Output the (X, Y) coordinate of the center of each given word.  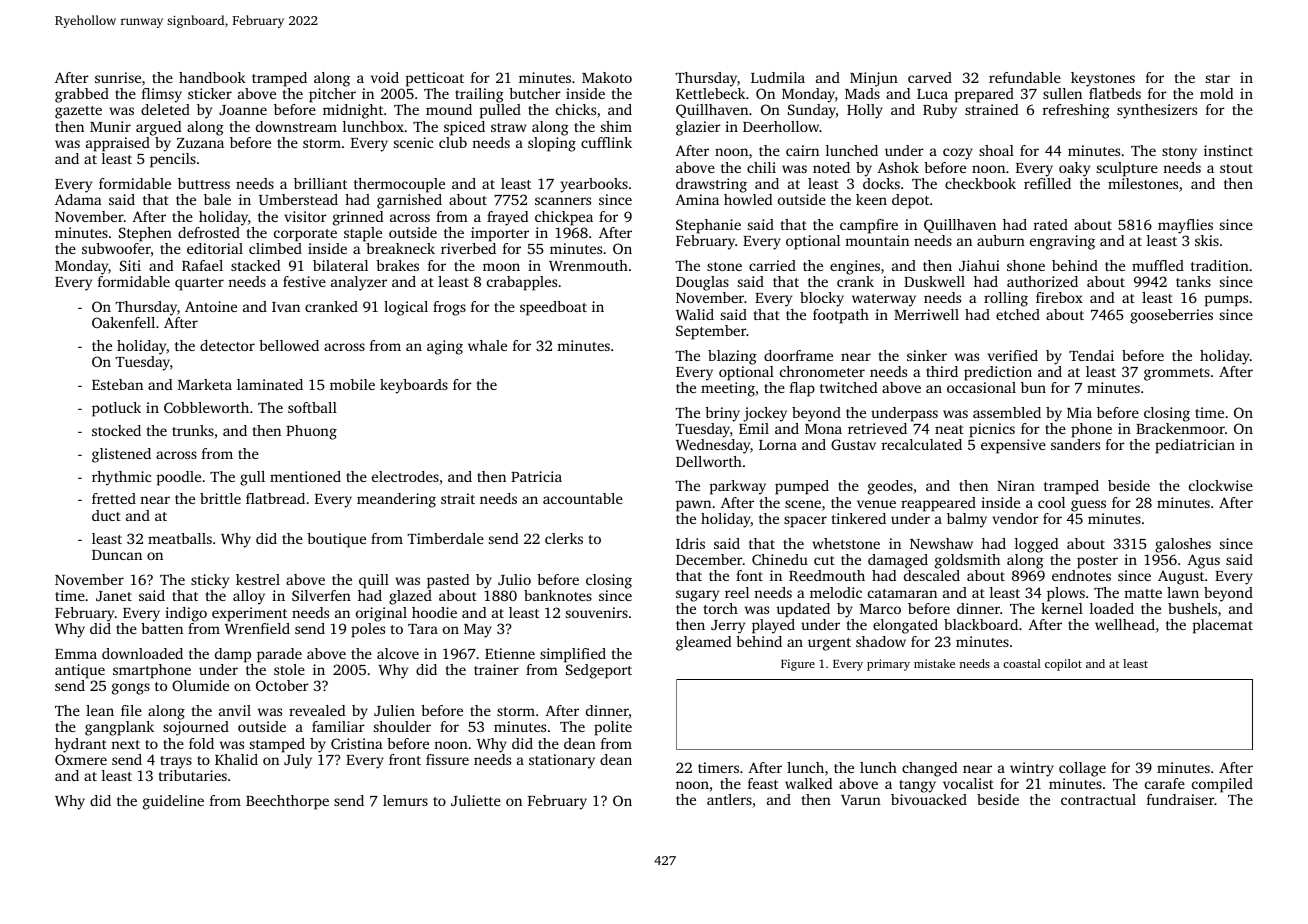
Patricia (536, 476)
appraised (118, 144)
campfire (869, 226)
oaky (1074, 169)
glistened (121, 455)
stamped (277, 745)
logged (1036, 545)
